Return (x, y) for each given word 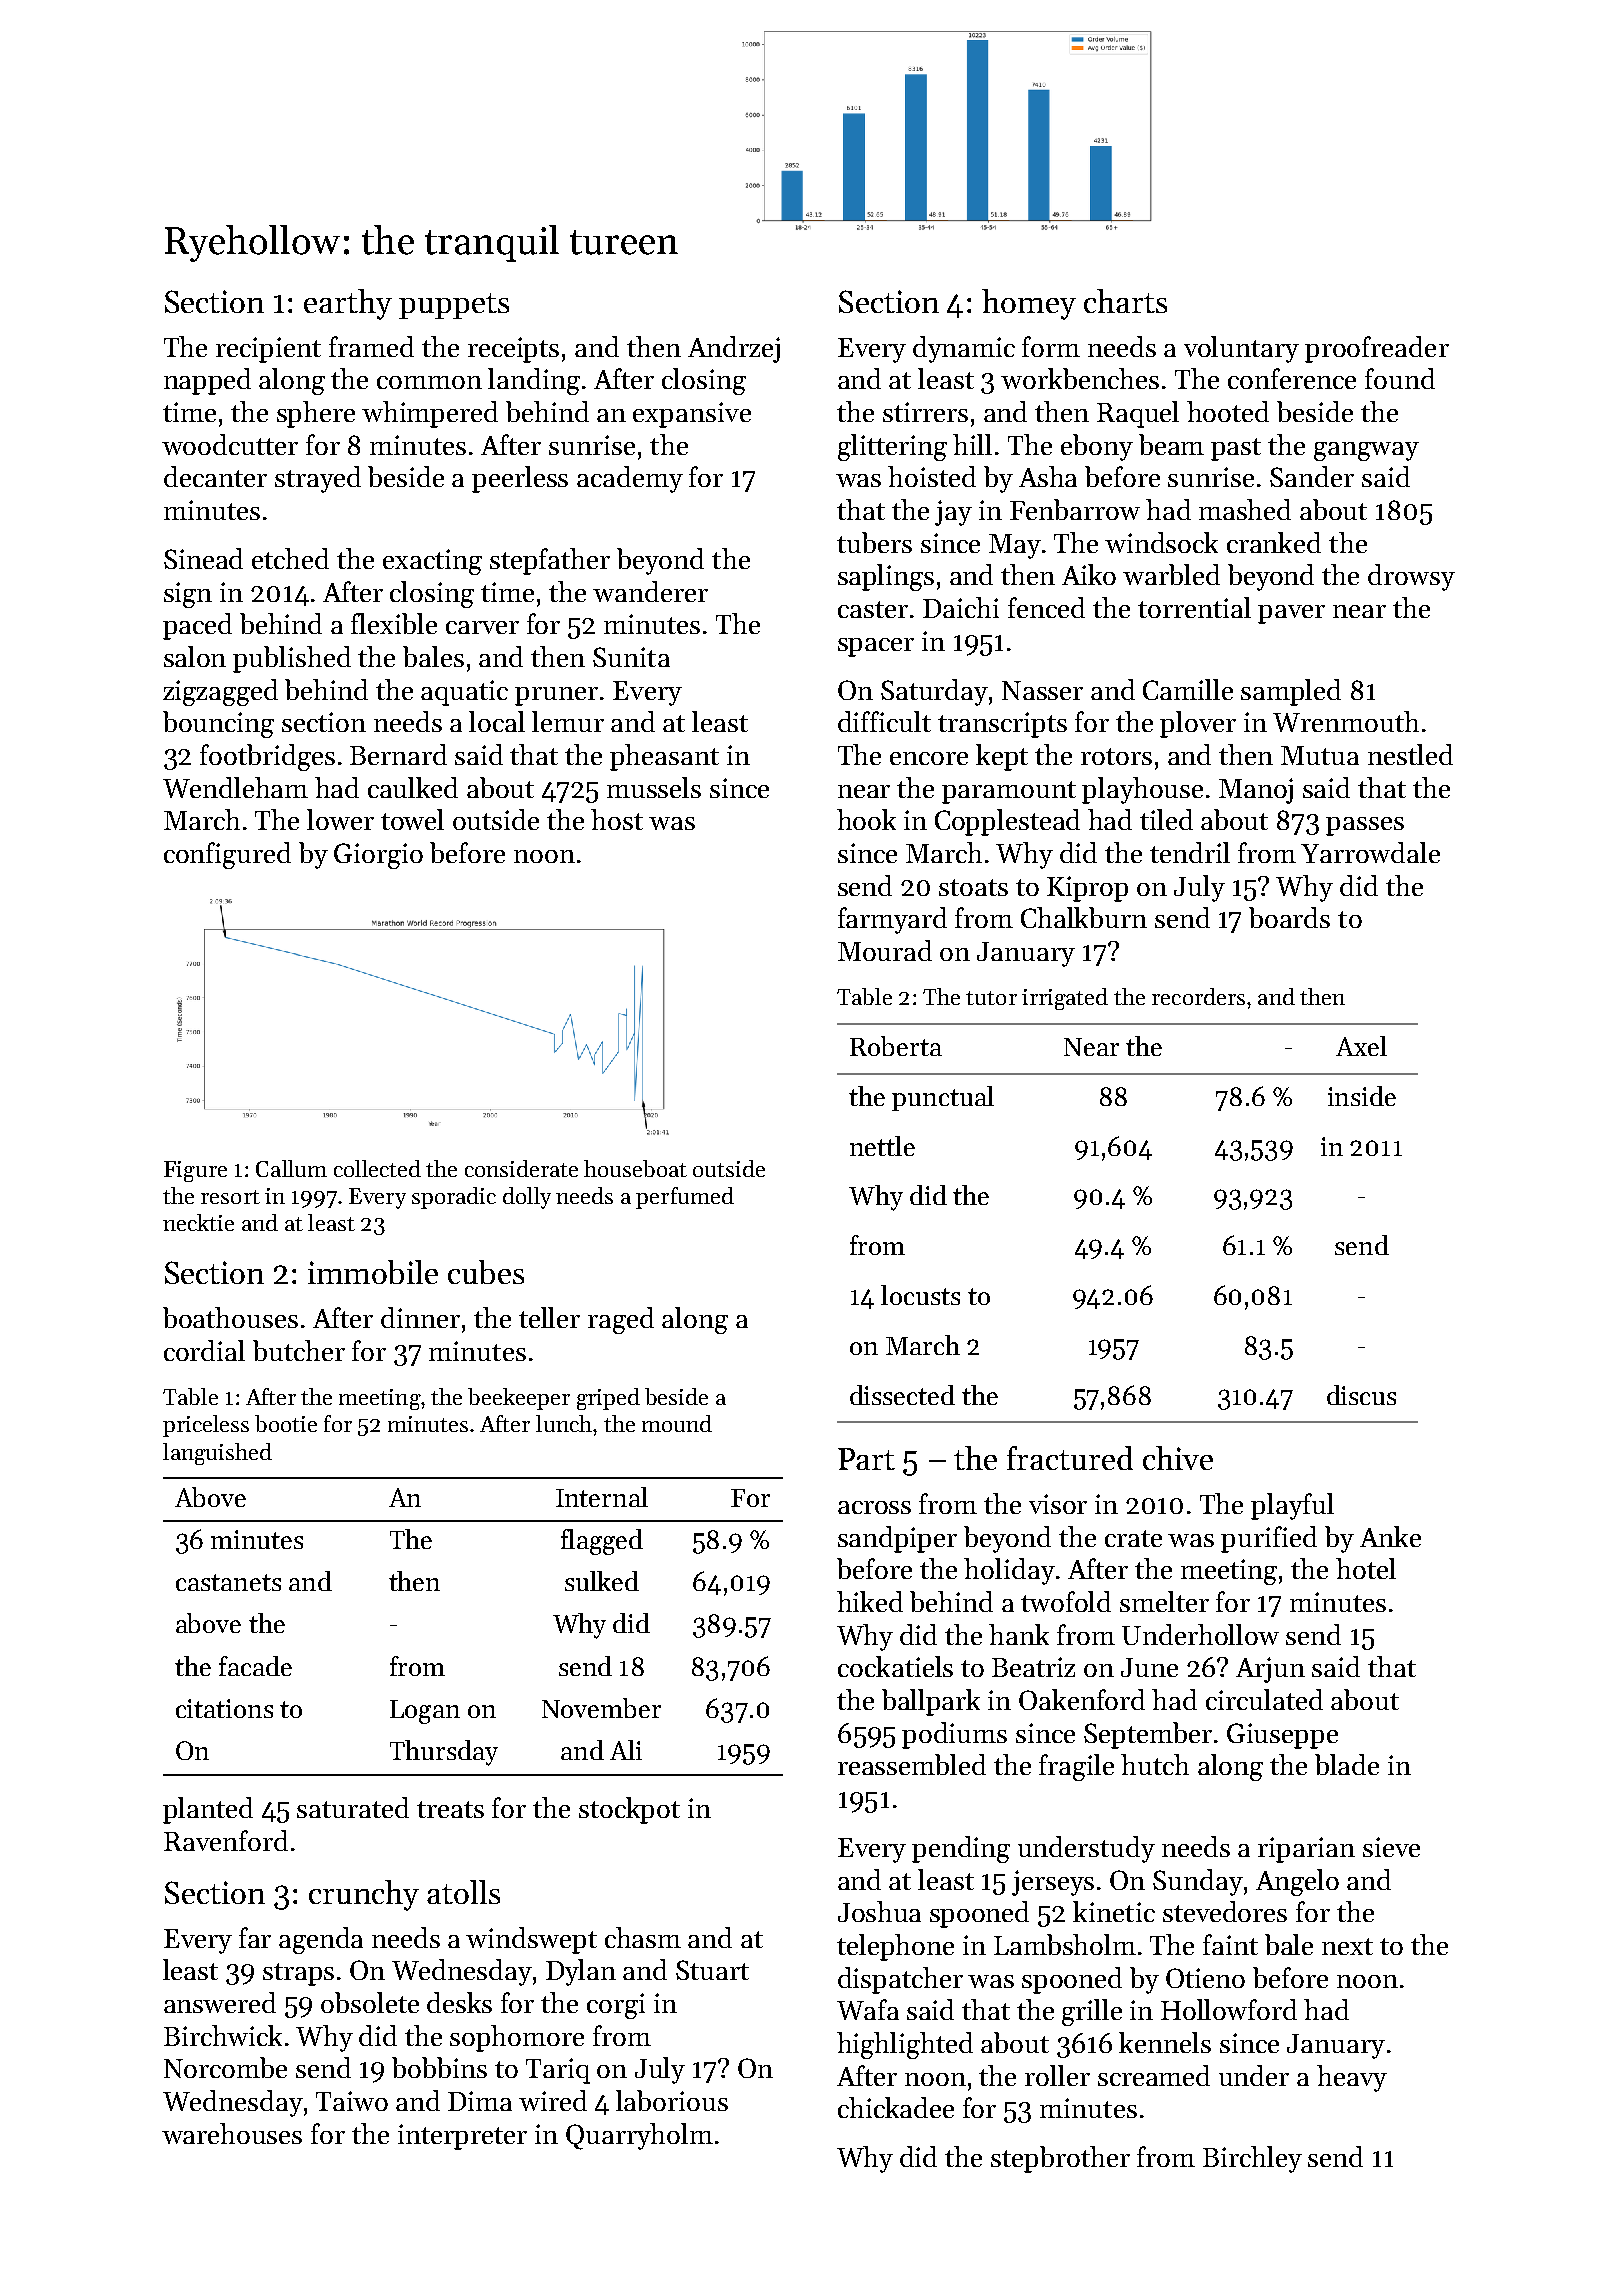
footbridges (267, 757)
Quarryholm (639, 2136)
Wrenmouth (1346, 721)
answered (220, 2002)
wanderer (650, 591)
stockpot (629, 1810)
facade (255, 1666)
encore (929, 758)
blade (1347, 1764)
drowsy (1411, 577)
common (429, 382)
